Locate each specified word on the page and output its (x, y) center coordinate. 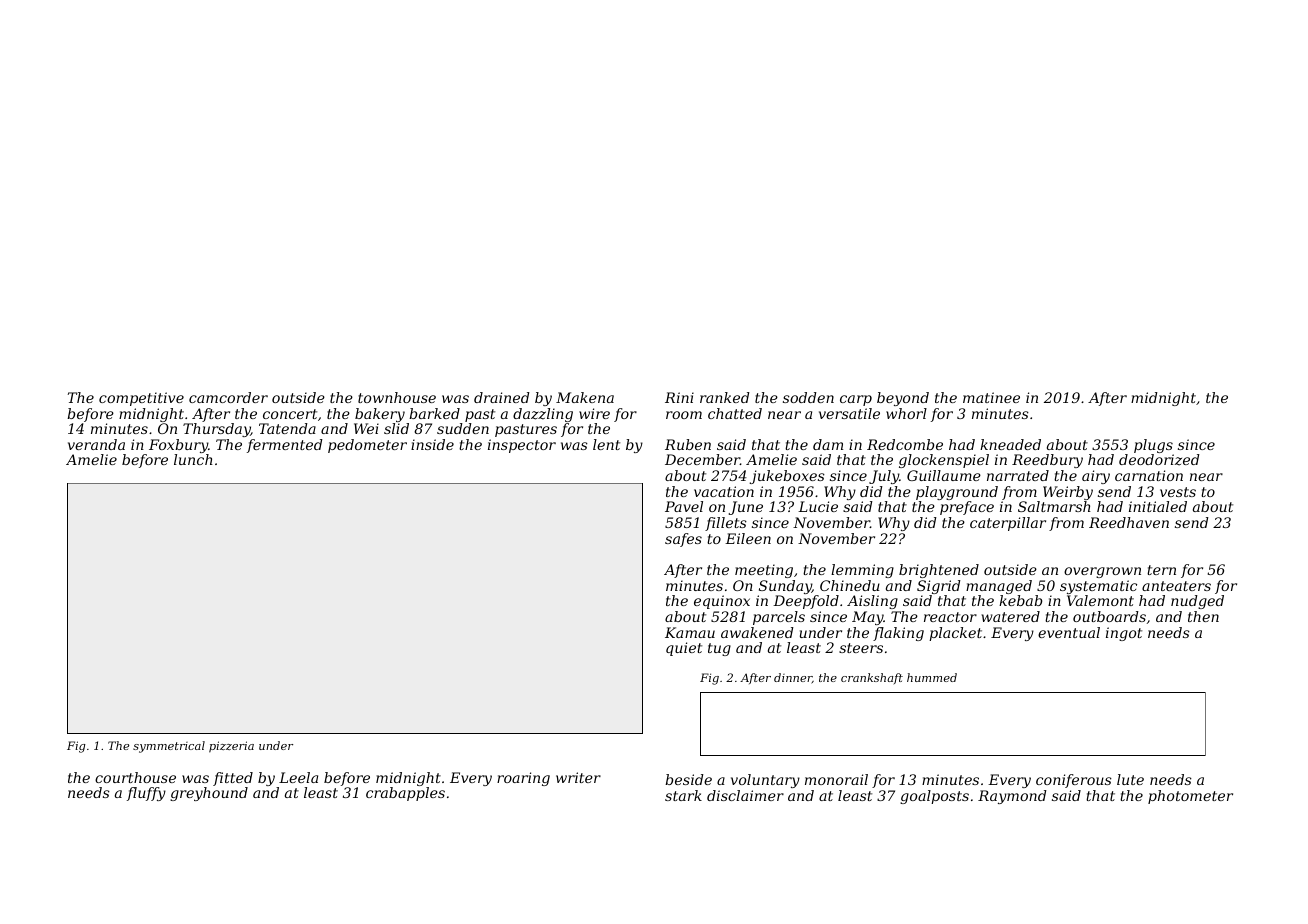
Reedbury (1047, 461)
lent (606, 444)
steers (861, 648)
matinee (991, 397)
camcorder (228, 397)
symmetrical (169, 747)
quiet (684, 649)
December (702, 459)
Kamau (690, 632)
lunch (193, 459)
